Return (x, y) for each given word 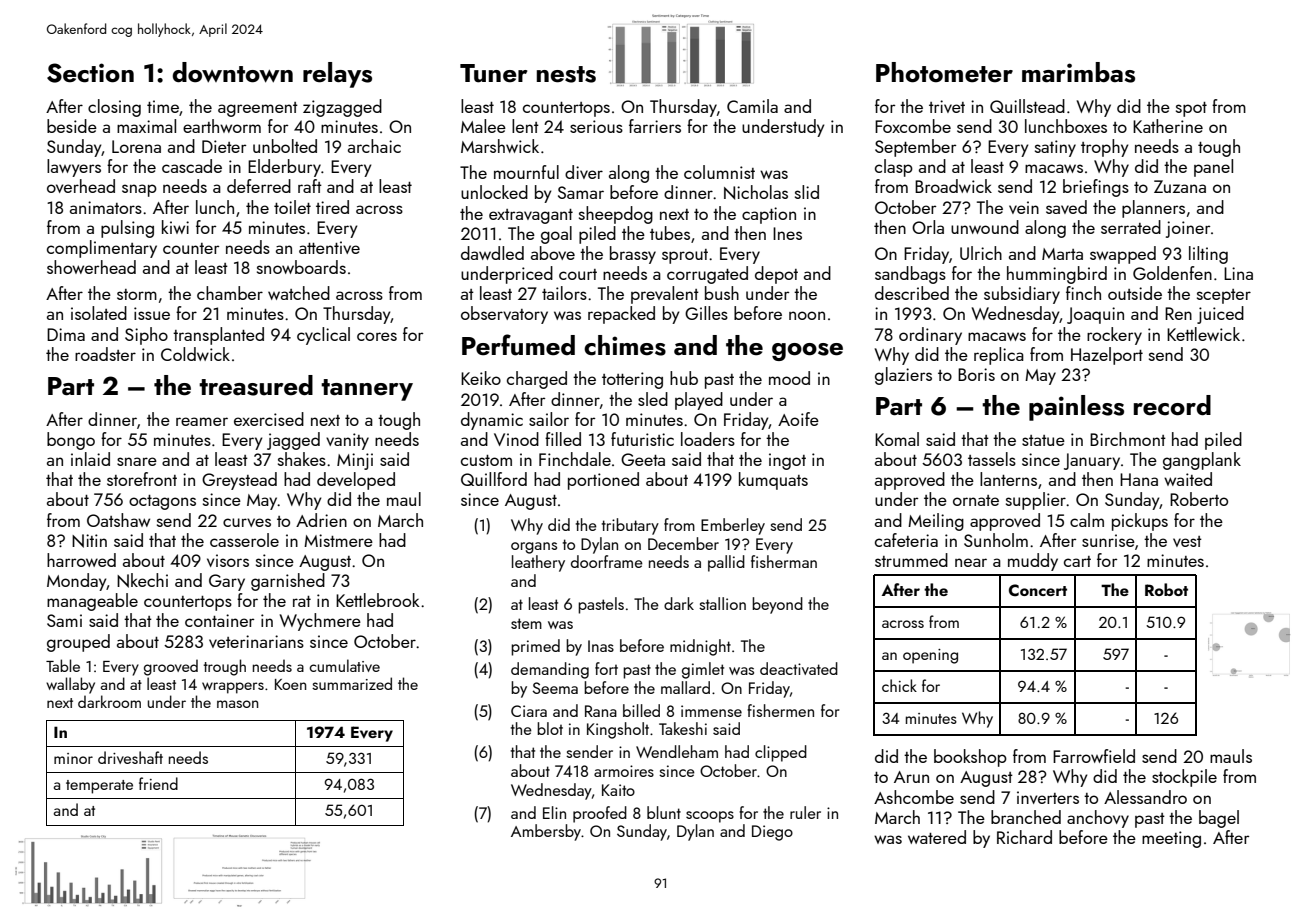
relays (337, 75)
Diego (772, 833)
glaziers (903, 376)
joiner (1188, 229)
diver (584, 172)
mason (237, 704)
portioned (603, 481)
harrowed (81, 560)
